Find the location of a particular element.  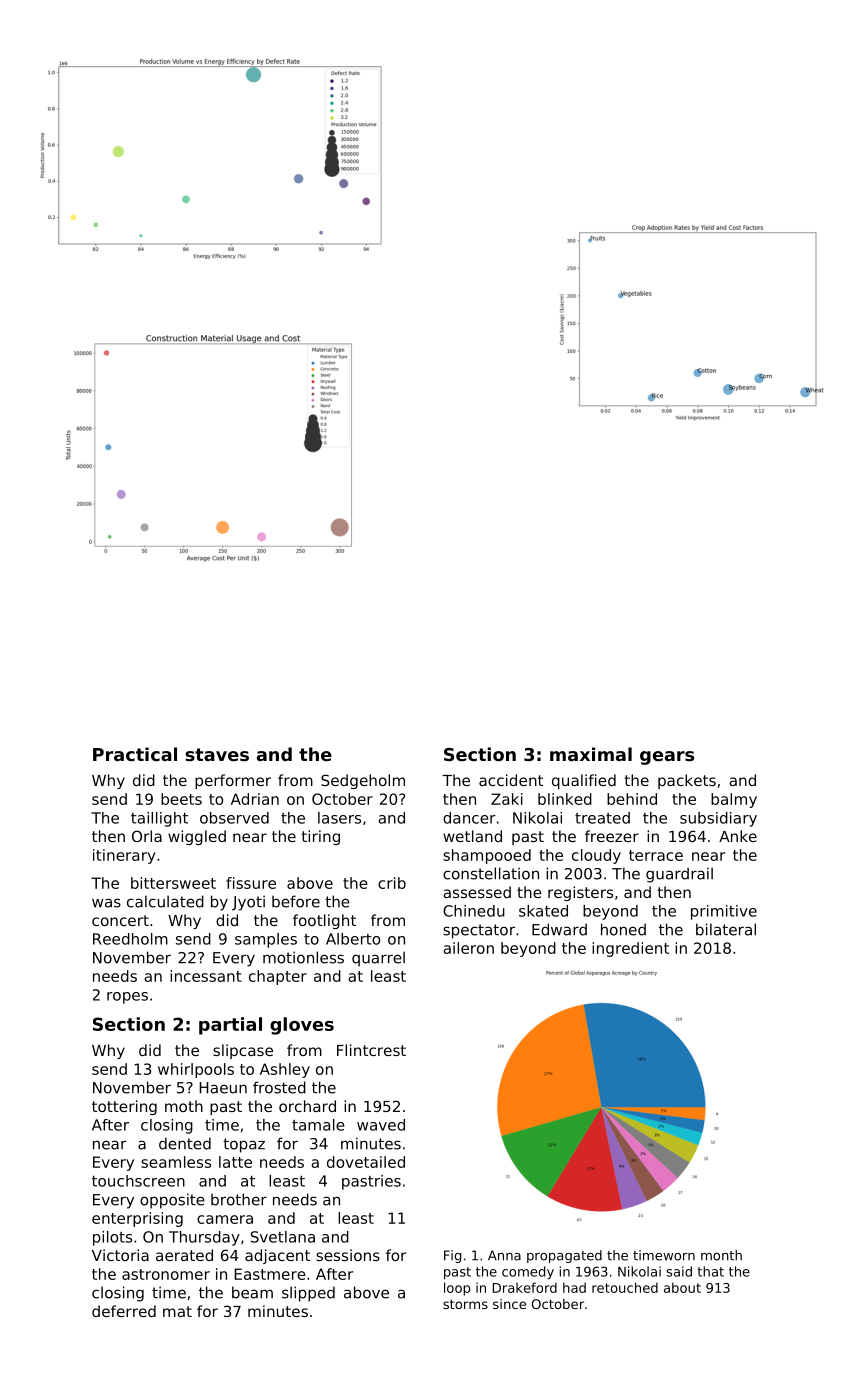

whirlpools is located at coordinates (196, 1070).
